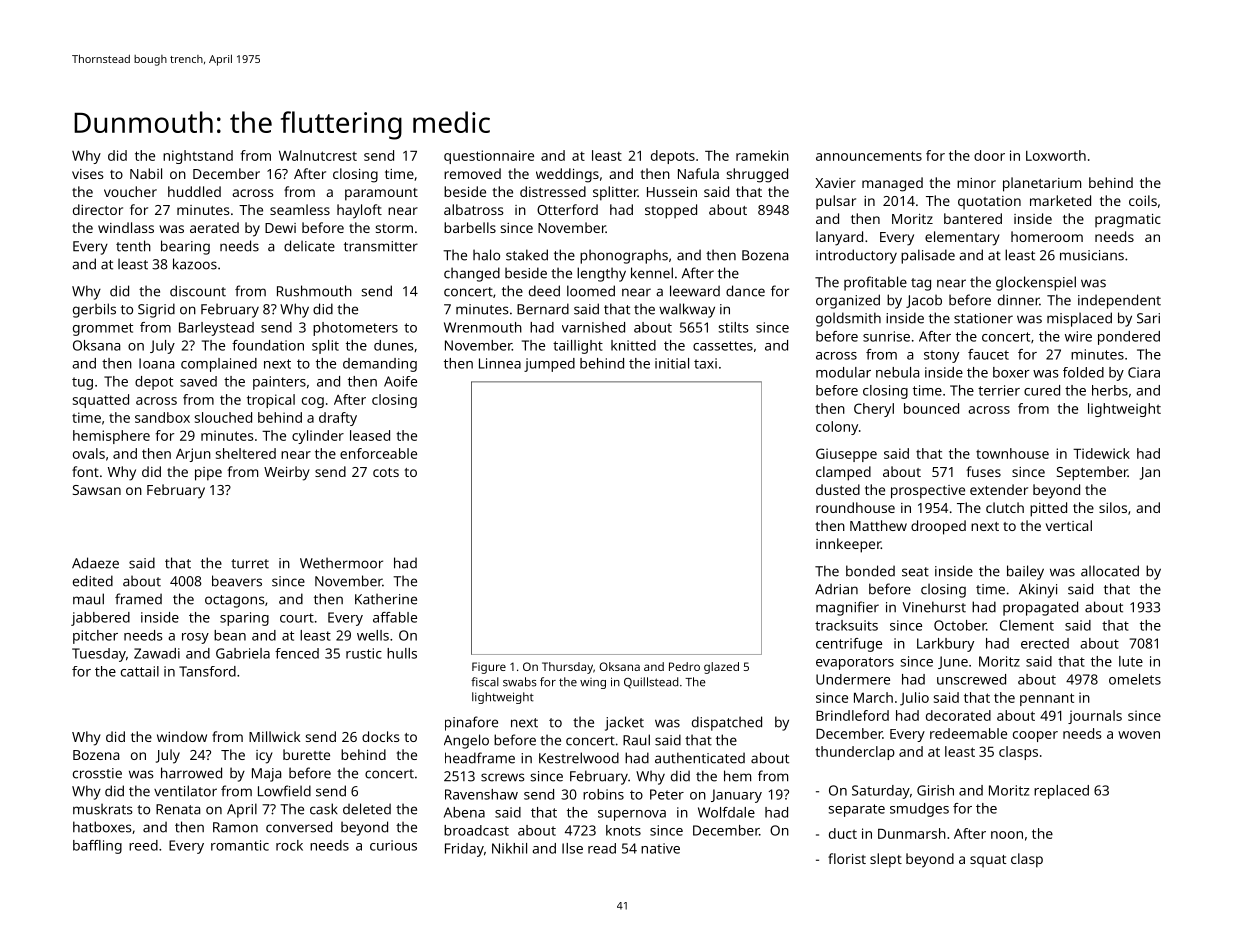 The width and height of the image is (1233, 952). Describe the element at coordinates (318, 437) in the image. I see `cylinder` at that location.
